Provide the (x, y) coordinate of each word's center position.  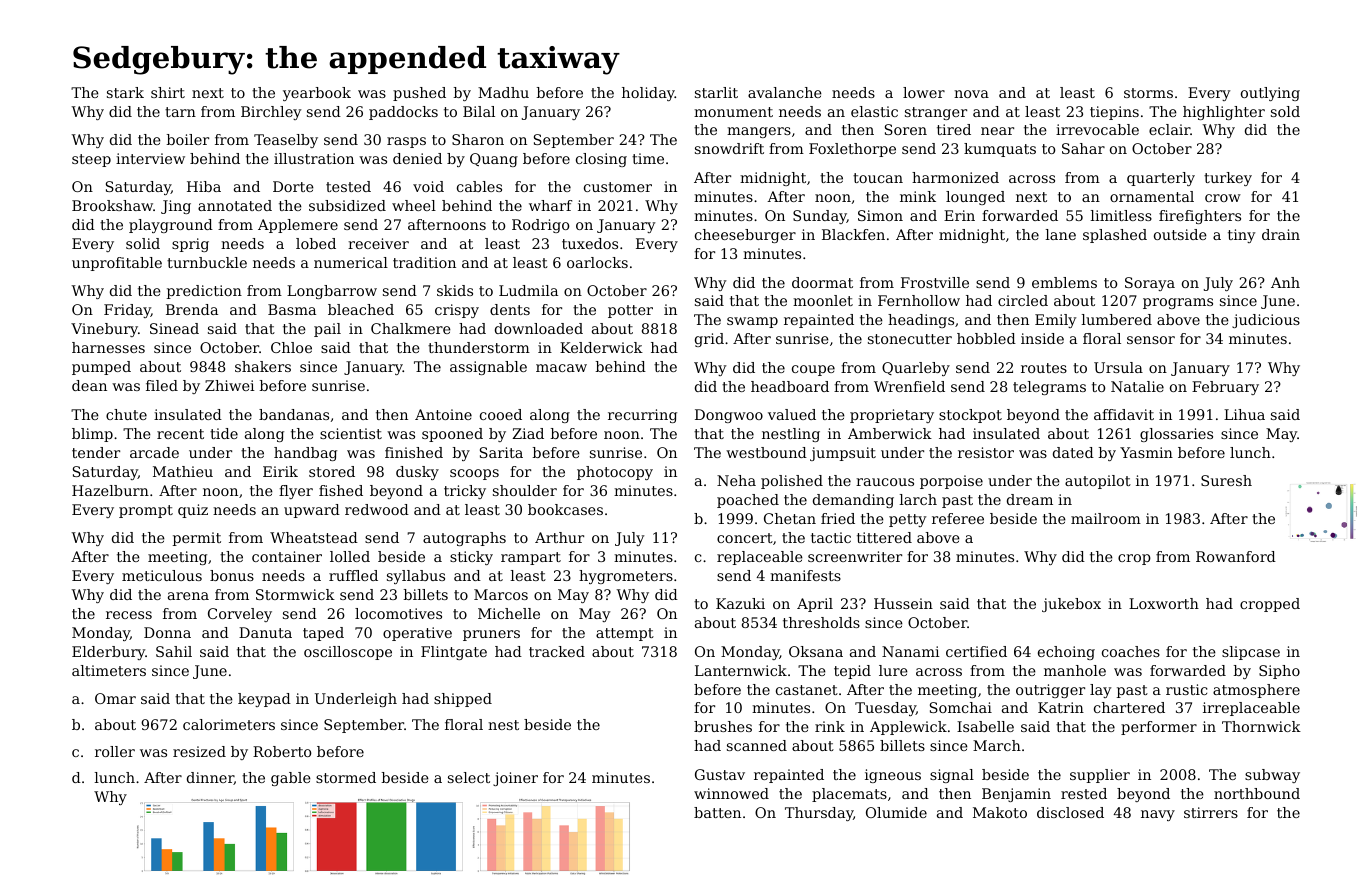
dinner (210, 778)
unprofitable (117, 264)
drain (1281, 234)
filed (162, 385)
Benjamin (1016, 795)
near (997, 131)
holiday (648, 94)
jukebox (1071, 605)
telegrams (1049, 388)
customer (618, 187)
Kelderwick (601, 347)
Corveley (240, 615)
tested (348, 186)
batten (717, 812)
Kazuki (740, 603)
